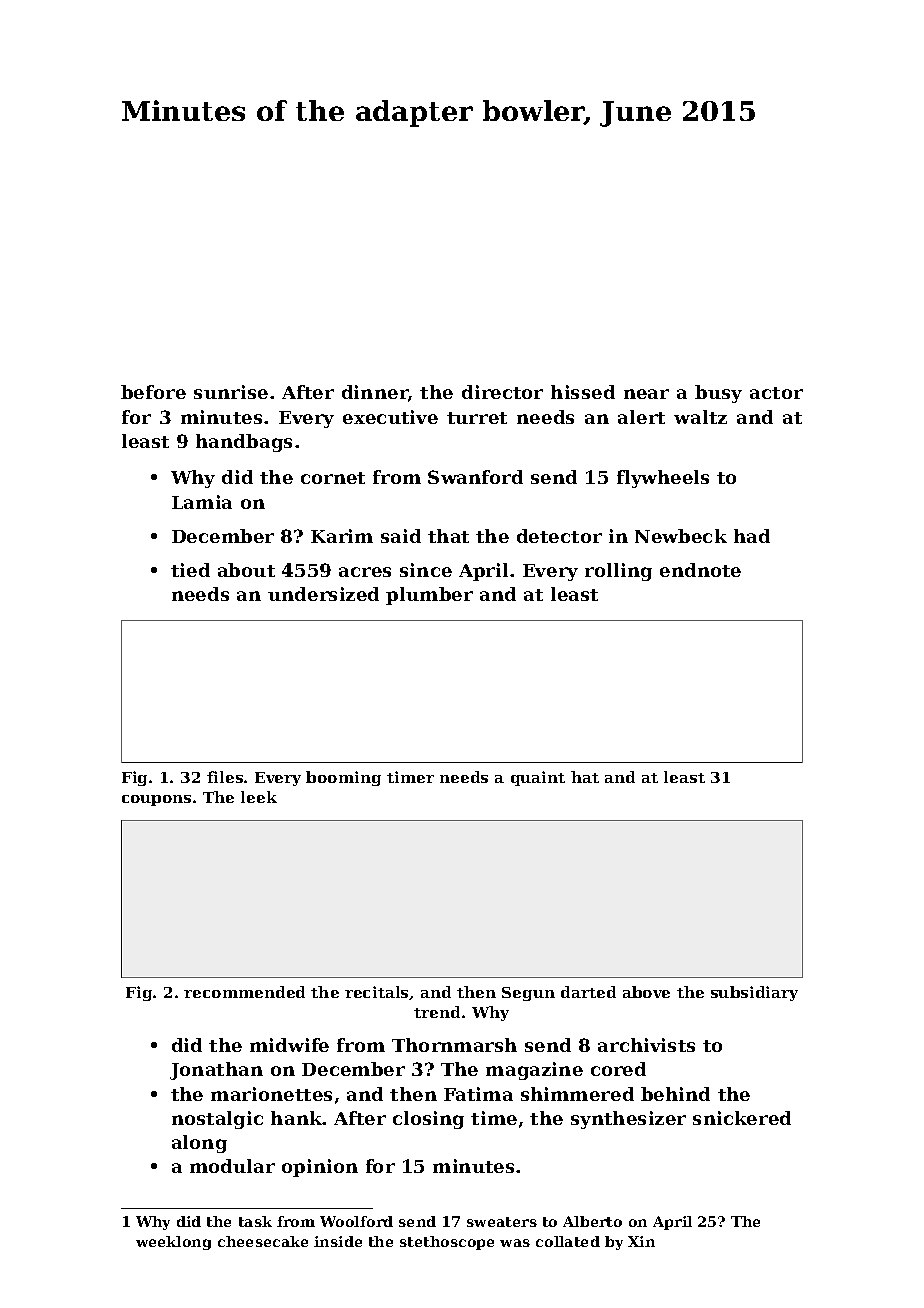 Image resolution: width=924 pixels, height=1308 pixels. I want to click on before, so click(153, 392).
